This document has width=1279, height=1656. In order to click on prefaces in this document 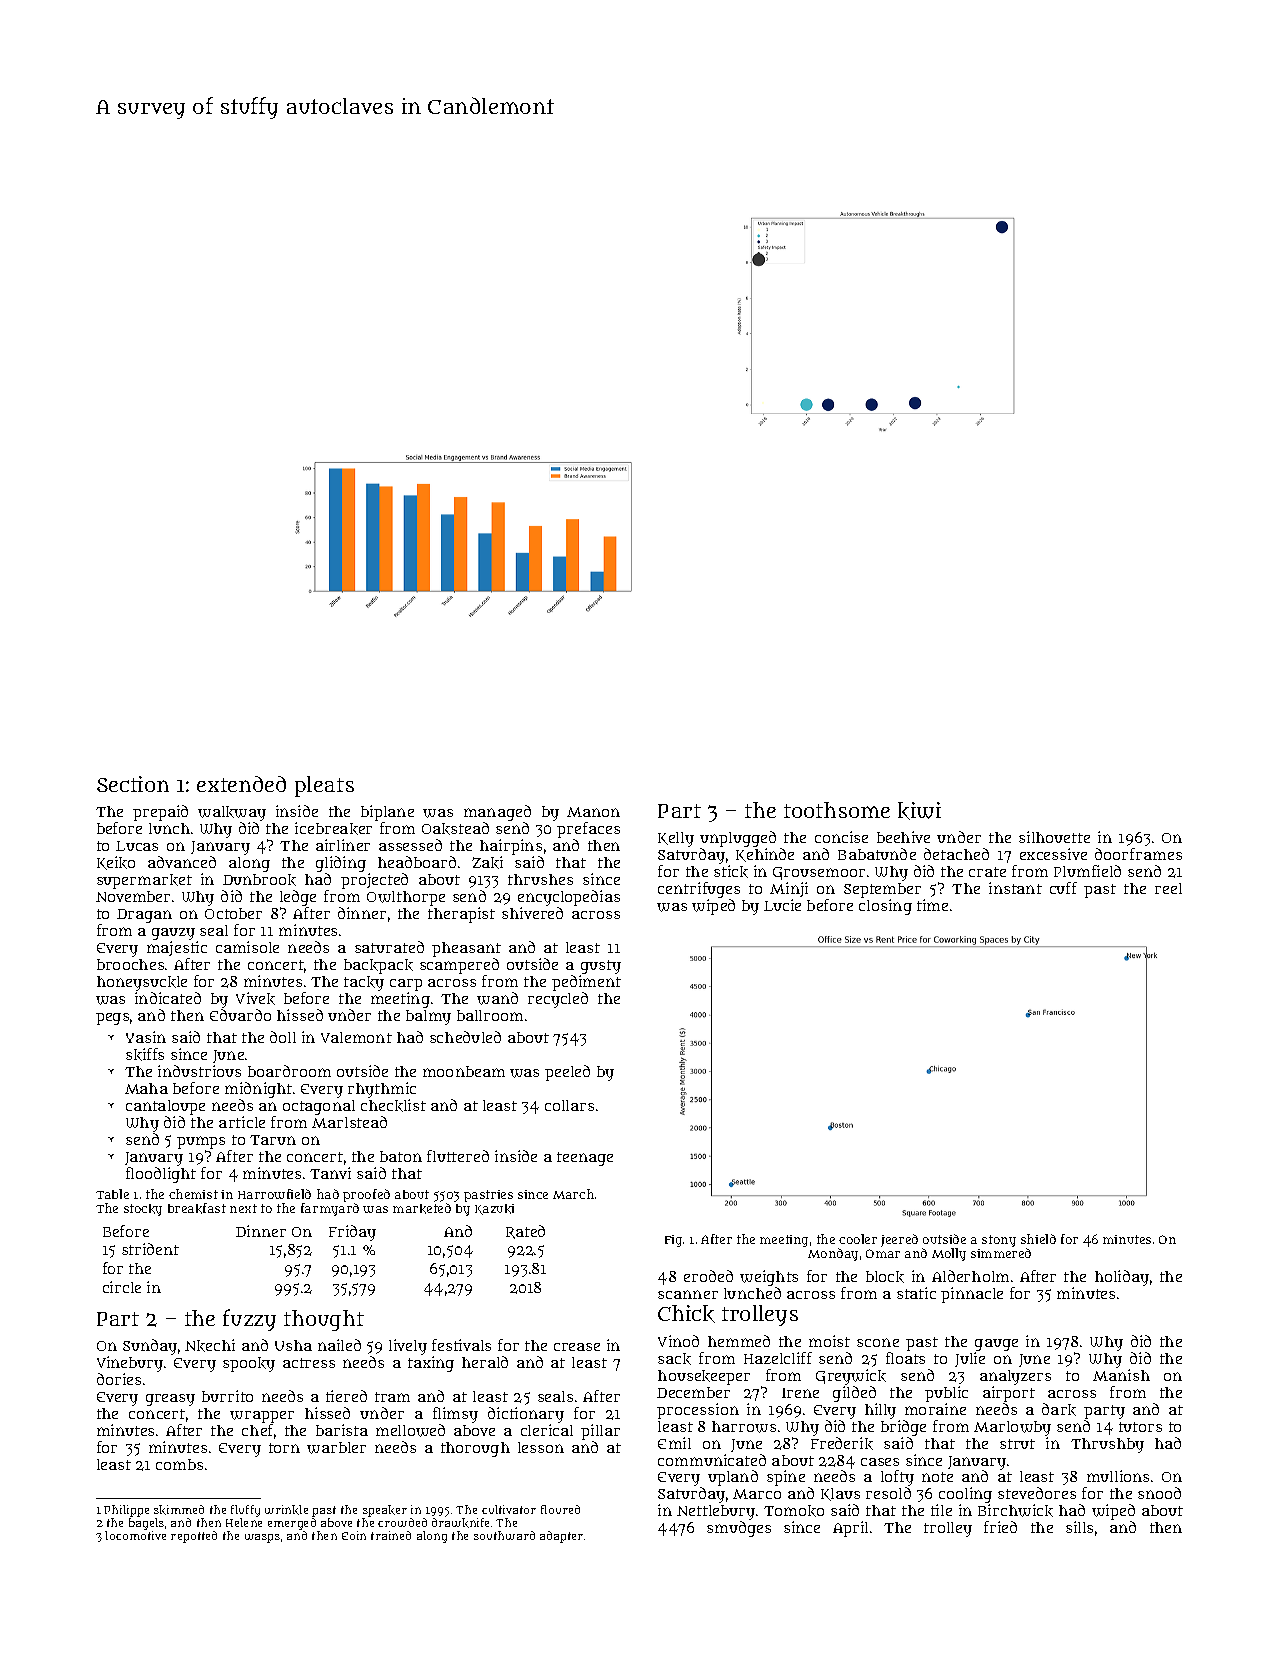, I will do `click(588, 830)`.
